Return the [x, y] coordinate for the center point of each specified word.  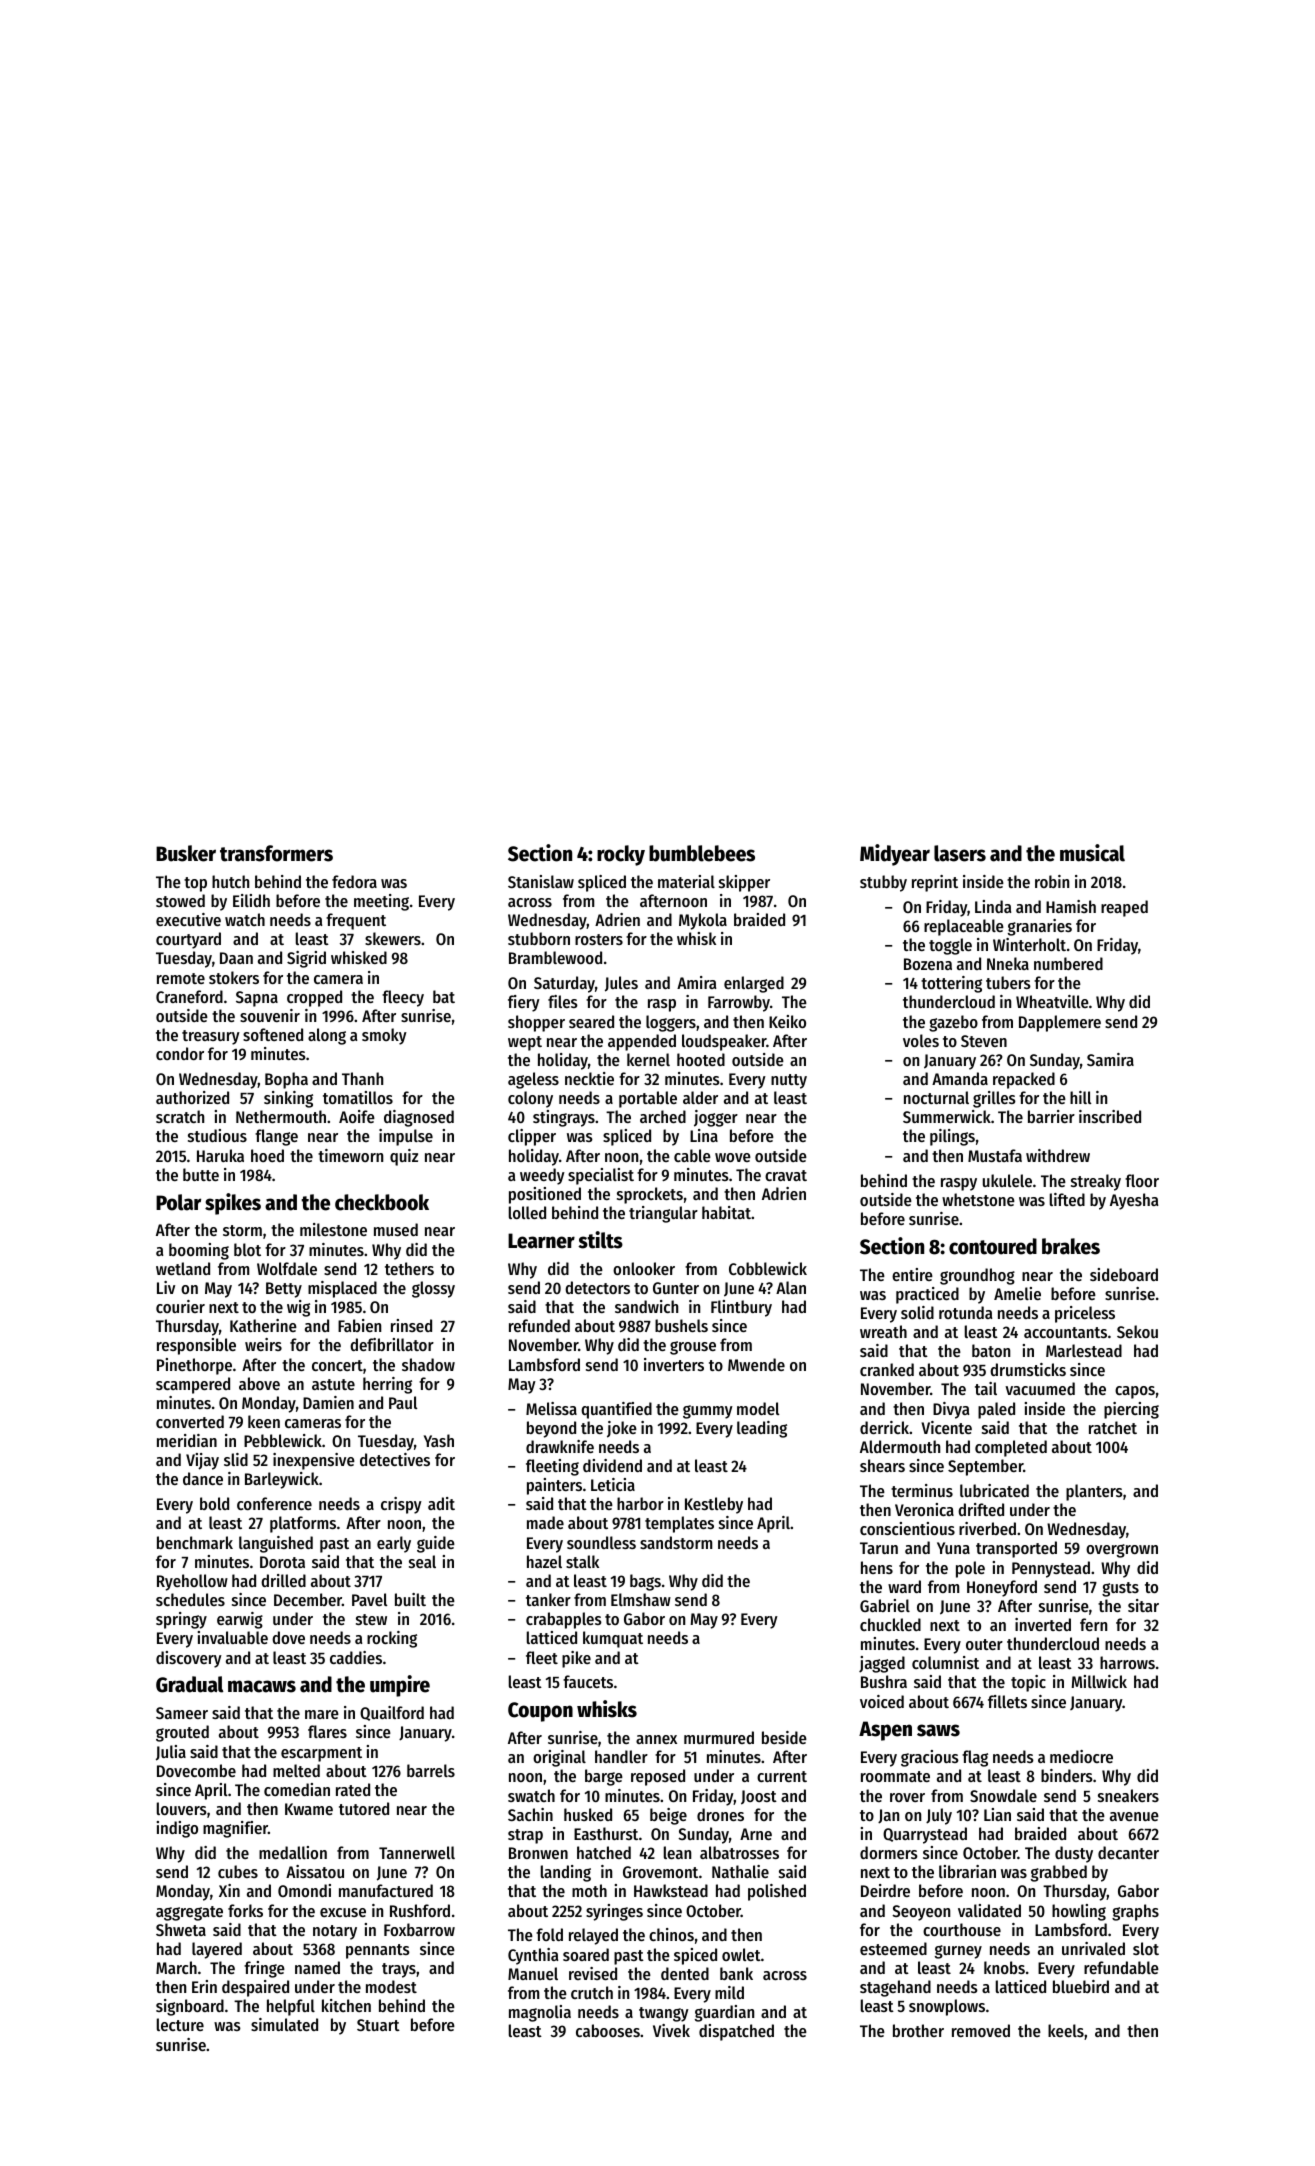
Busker [186, 853]
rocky [621, 855]
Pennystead [1051, 1569]
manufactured [386, 1890]
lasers [960, 853]
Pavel [369, 1599]
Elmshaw [641, 1599]
